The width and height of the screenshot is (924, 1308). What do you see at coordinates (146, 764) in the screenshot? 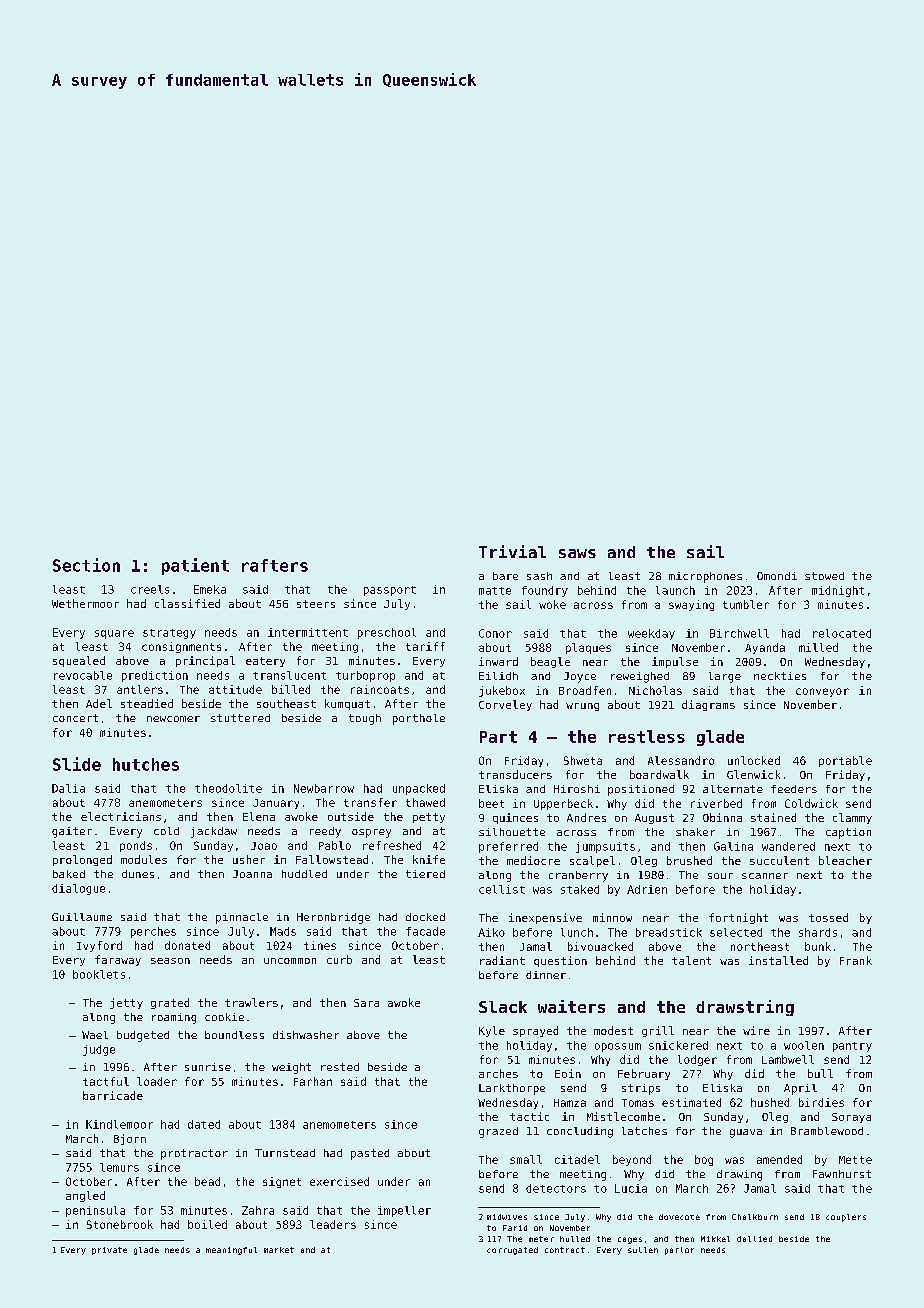
I see `hutches` at bounding box center [146, 764].
